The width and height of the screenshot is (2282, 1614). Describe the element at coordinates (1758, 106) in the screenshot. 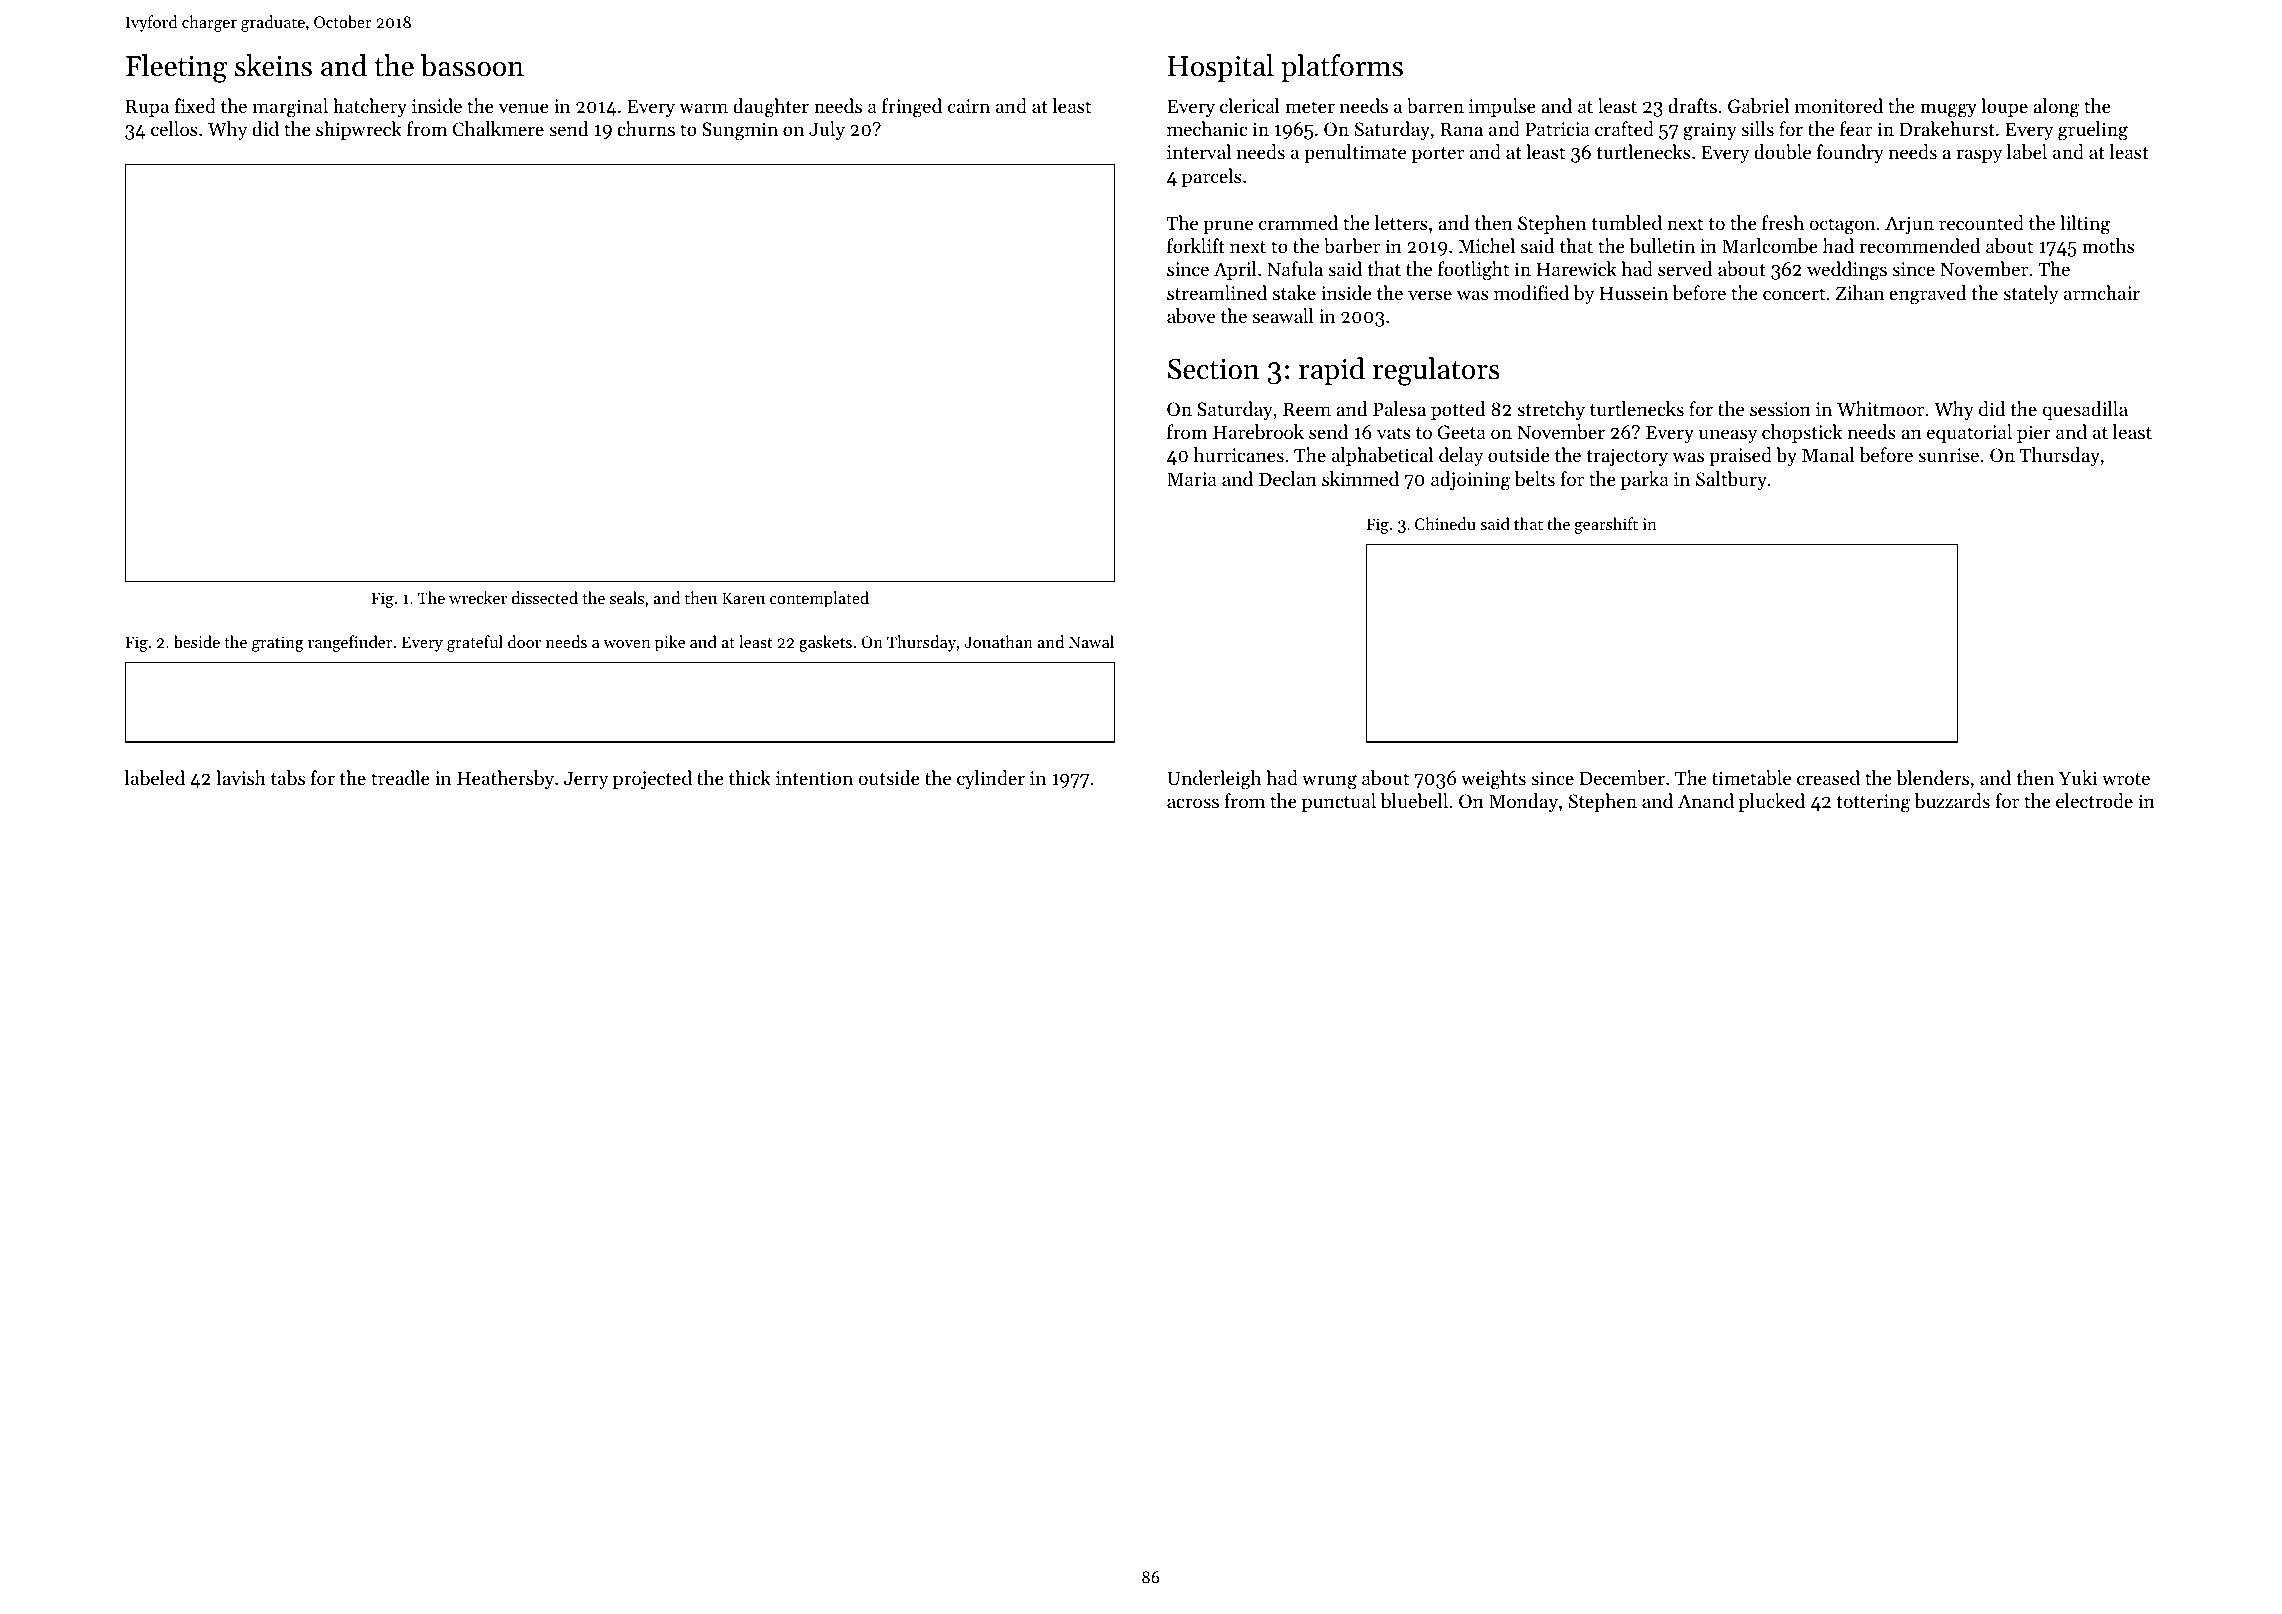

I see `Gabriel` at that location.
